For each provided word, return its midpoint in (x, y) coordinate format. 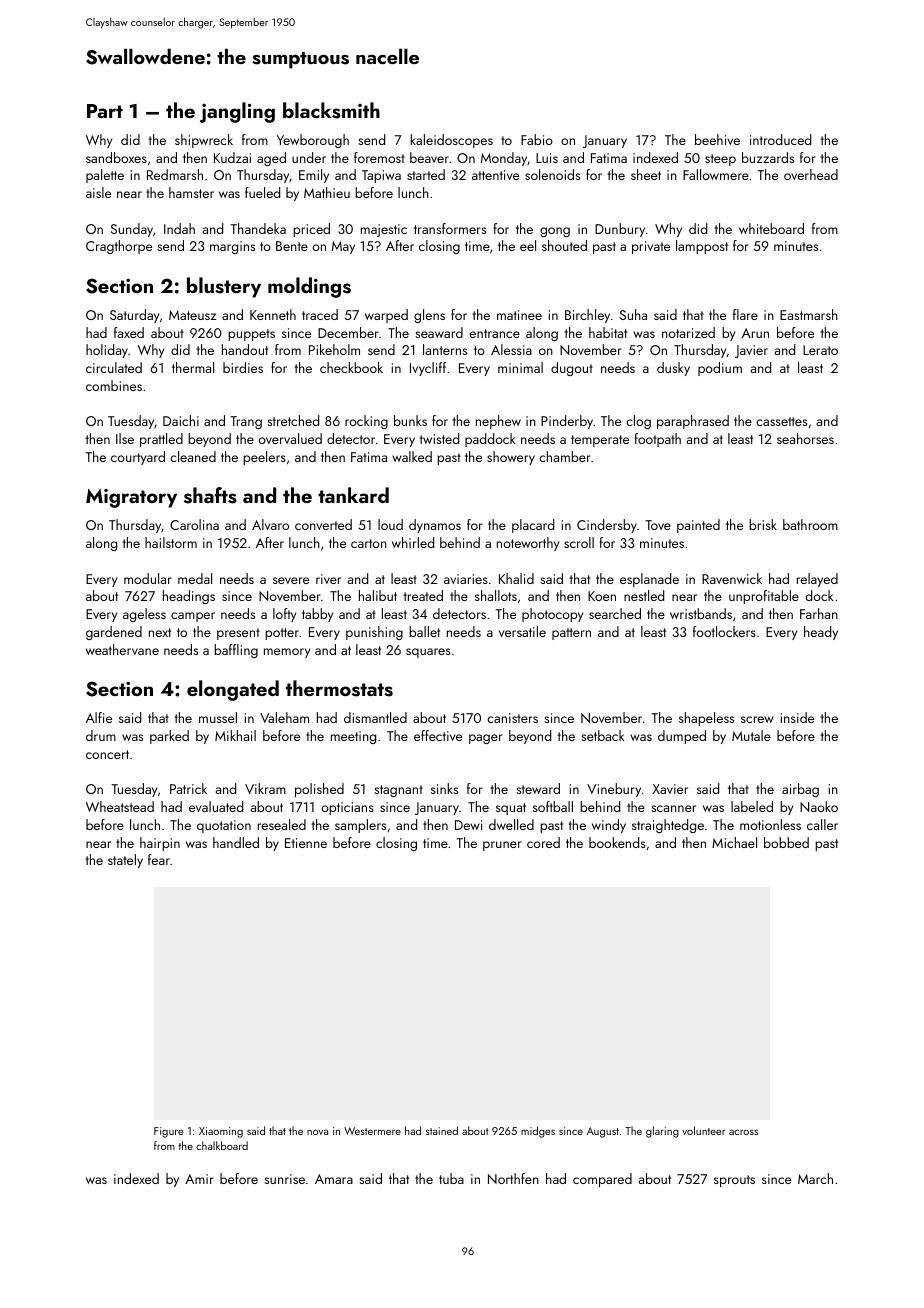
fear (159, 859)
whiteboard (771, 228)
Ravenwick (732, 578)
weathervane (122, 649)
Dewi (468, 825)
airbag (800, 790)
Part (105, 111)
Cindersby (607, 526)
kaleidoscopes (451, 141)
